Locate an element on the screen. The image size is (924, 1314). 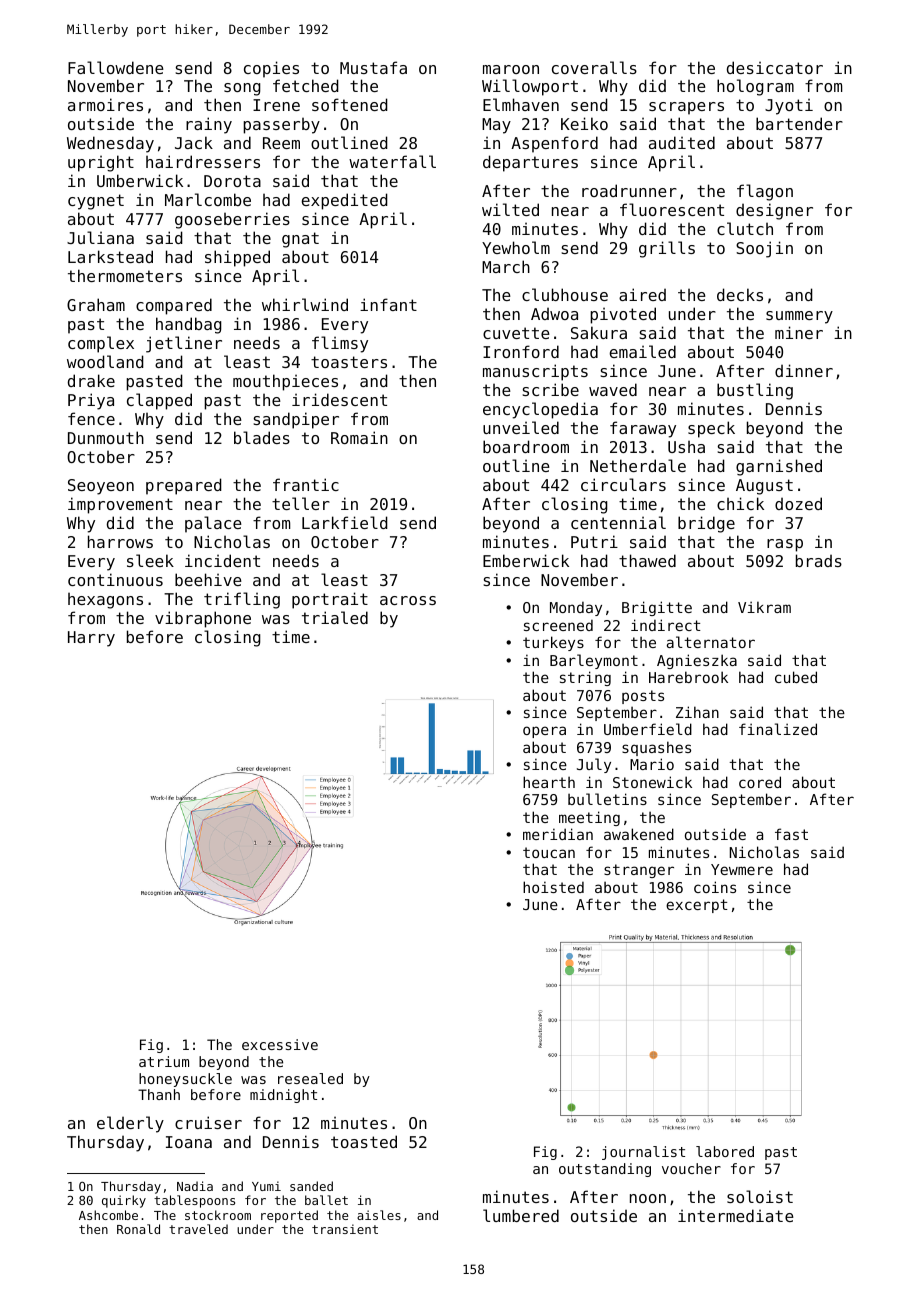
traveled is located at coordinates (198, 1229).
